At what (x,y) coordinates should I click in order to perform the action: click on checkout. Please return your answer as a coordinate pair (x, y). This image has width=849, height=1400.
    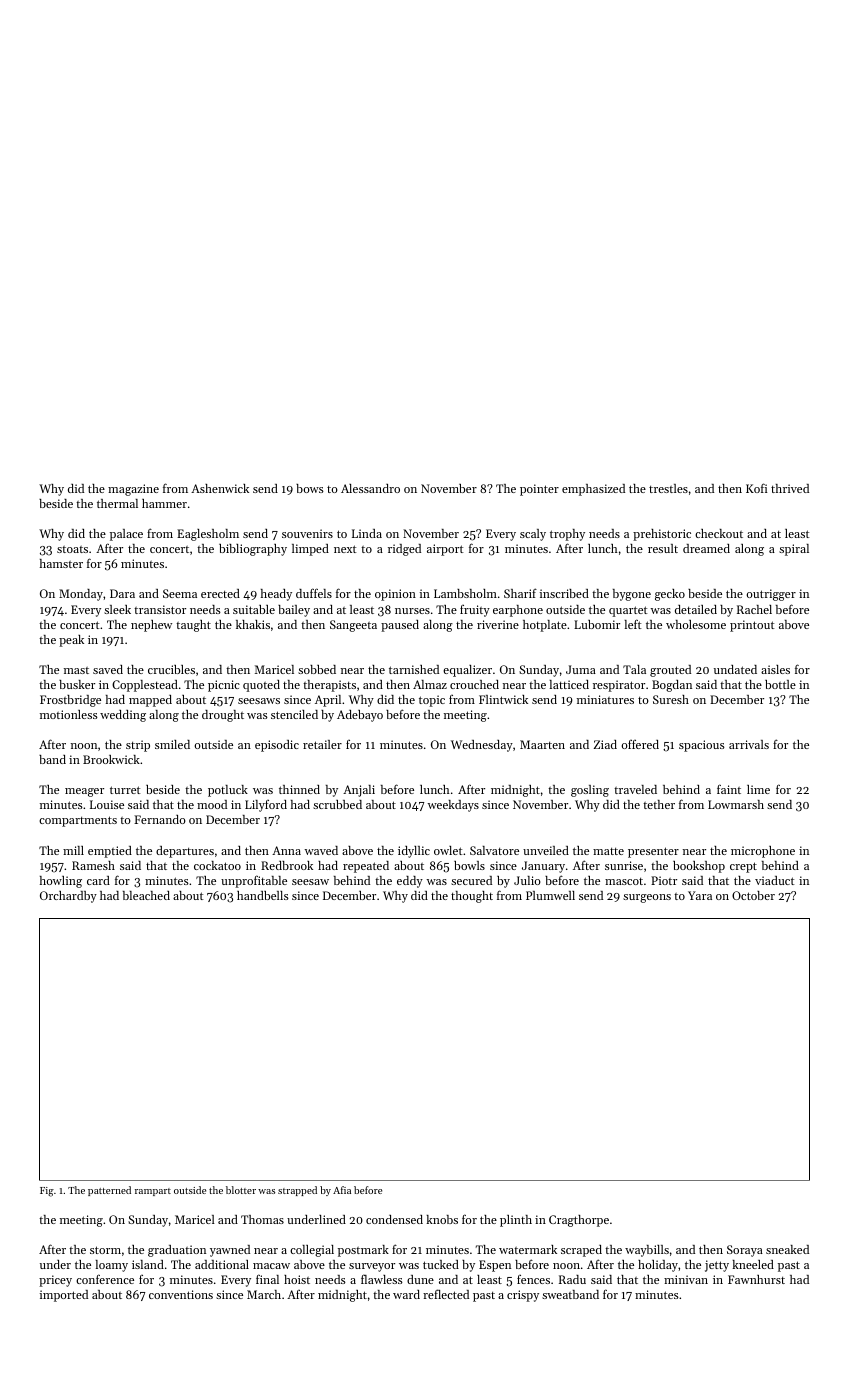
    Looking at the image, I should click on (719, 533).
